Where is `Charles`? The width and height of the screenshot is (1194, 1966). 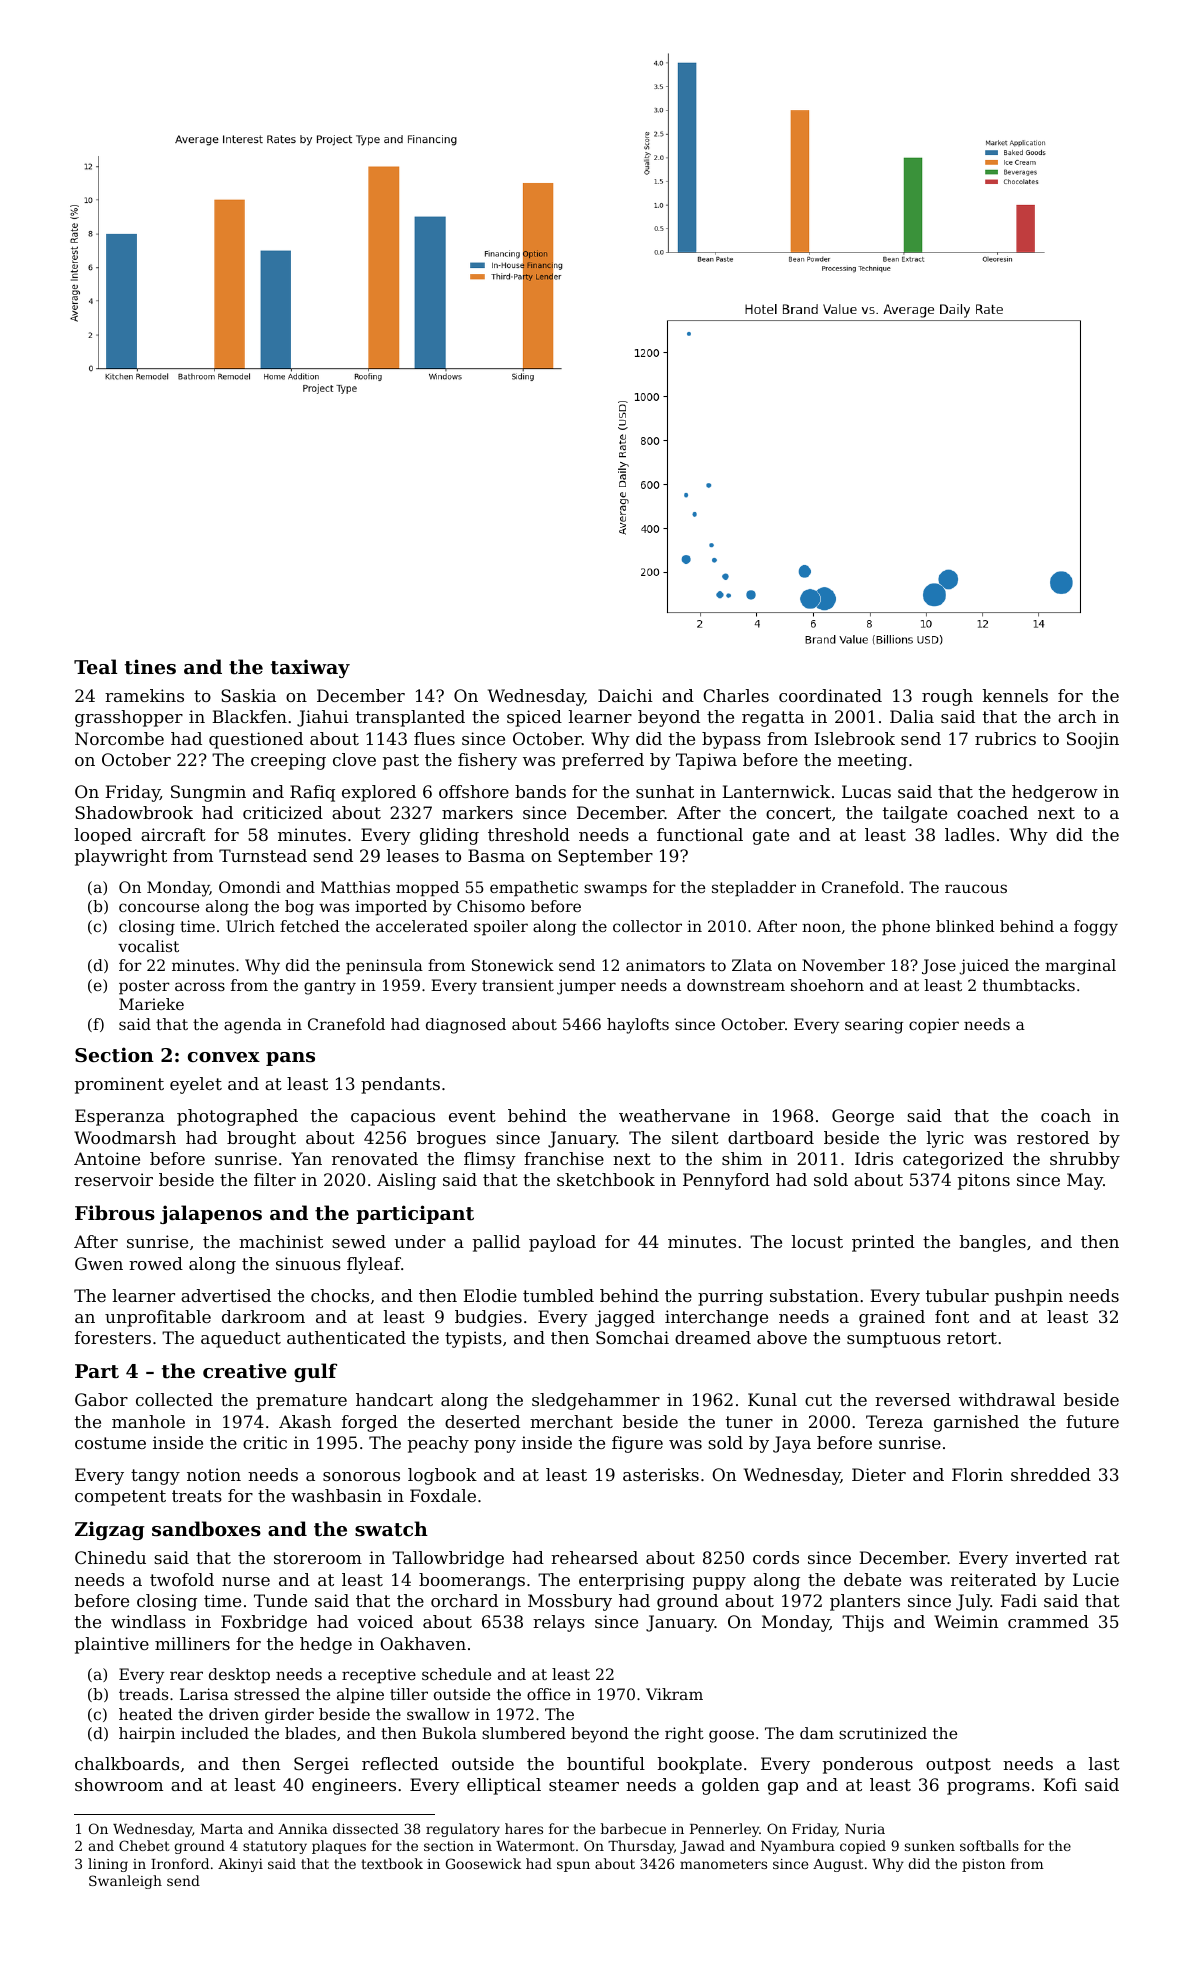 Charles is located at coordinates (736, 695).
